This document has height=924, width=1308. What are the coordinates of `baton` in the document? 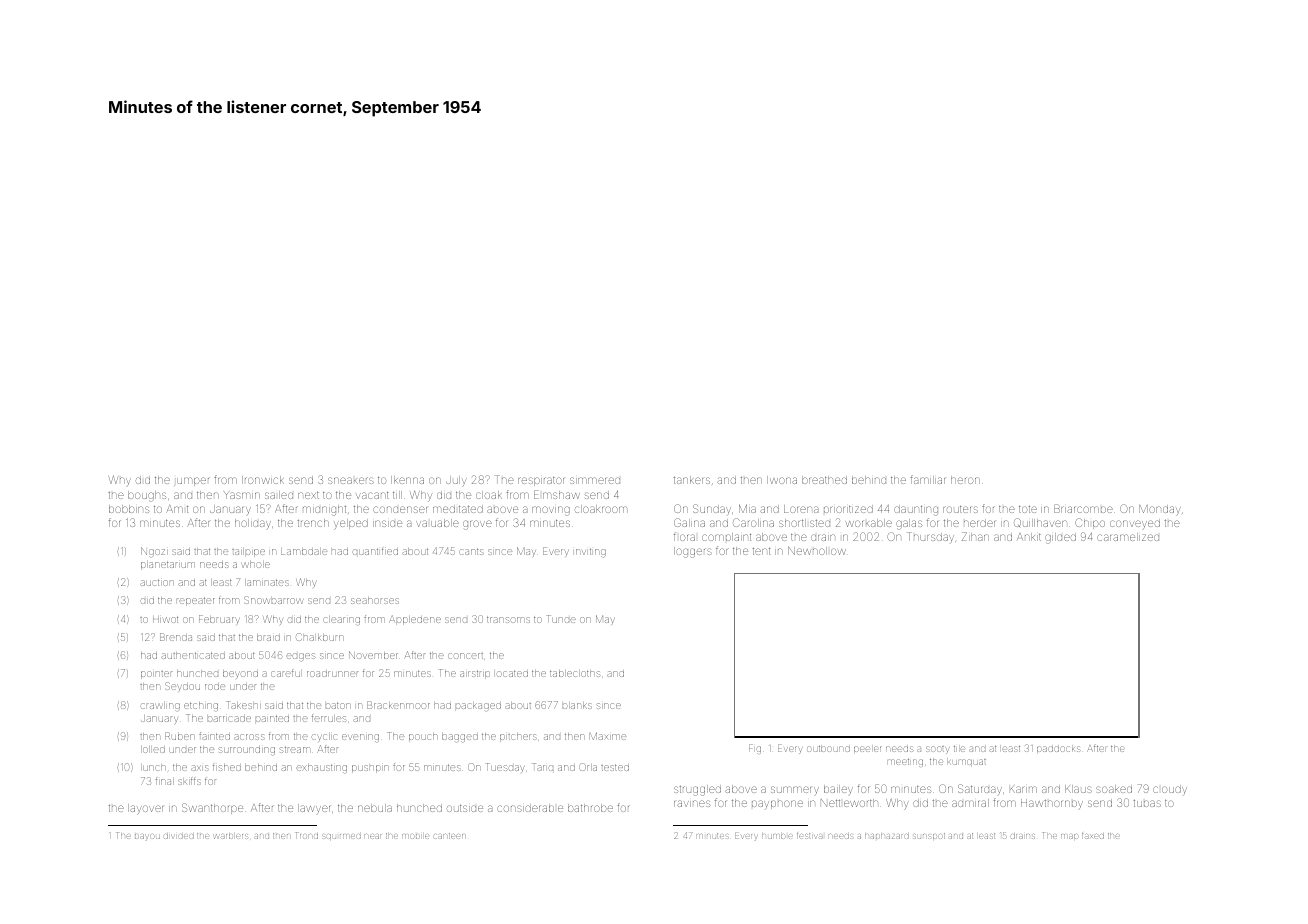 It's located at (338, 705).
